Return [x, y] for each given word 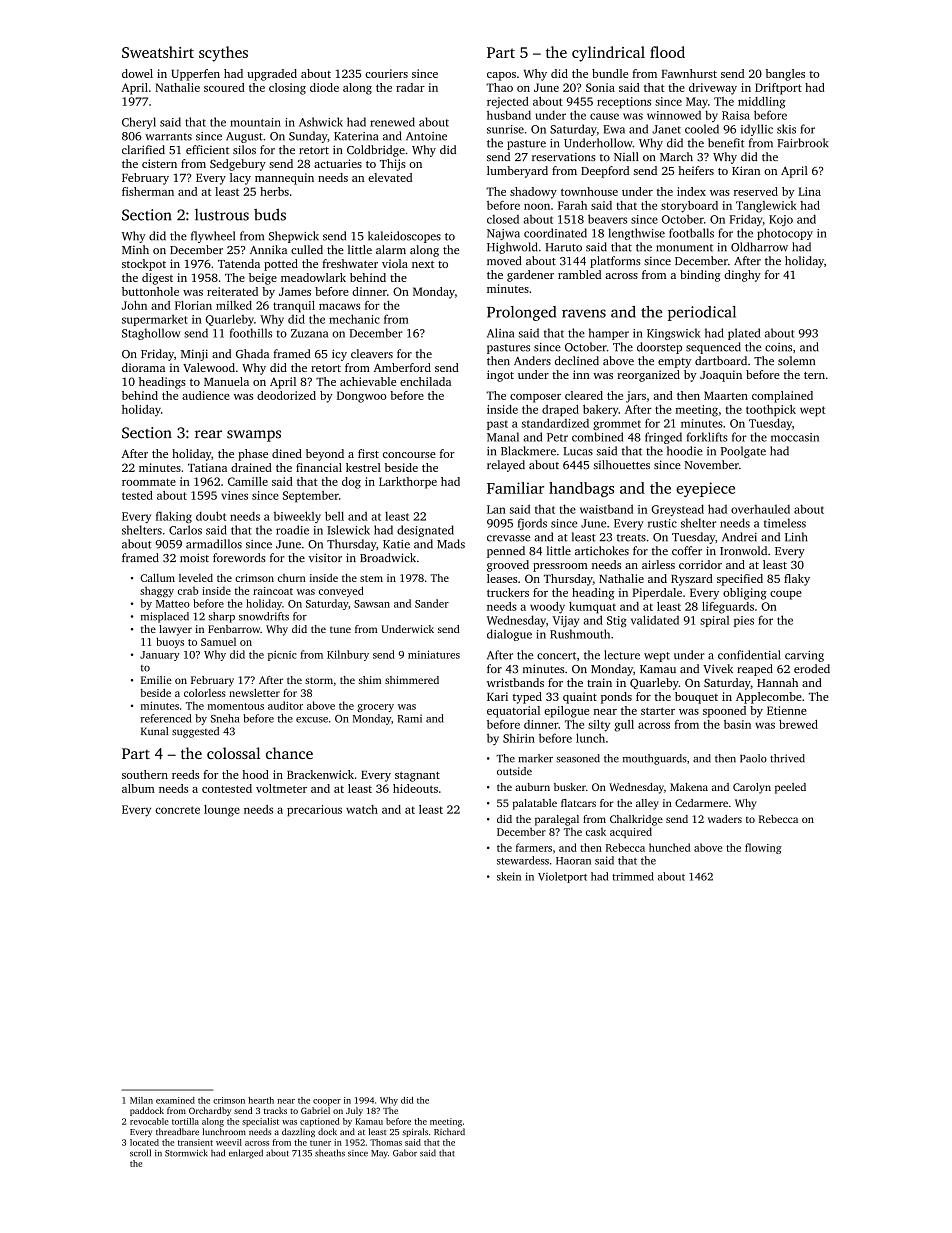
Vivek [718, 669]
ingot [500, 376]
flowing [763, 848]
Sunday [308, 137]
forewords [239, 557]
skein [509, 876]
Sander [432, 603]
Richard [449, 1131]
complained [782, 397]
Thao [499, 87]
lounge [222, 811]
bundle [610, 73]
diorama [143, 367]
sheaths [330, 1153]
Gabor [405, 1153]
